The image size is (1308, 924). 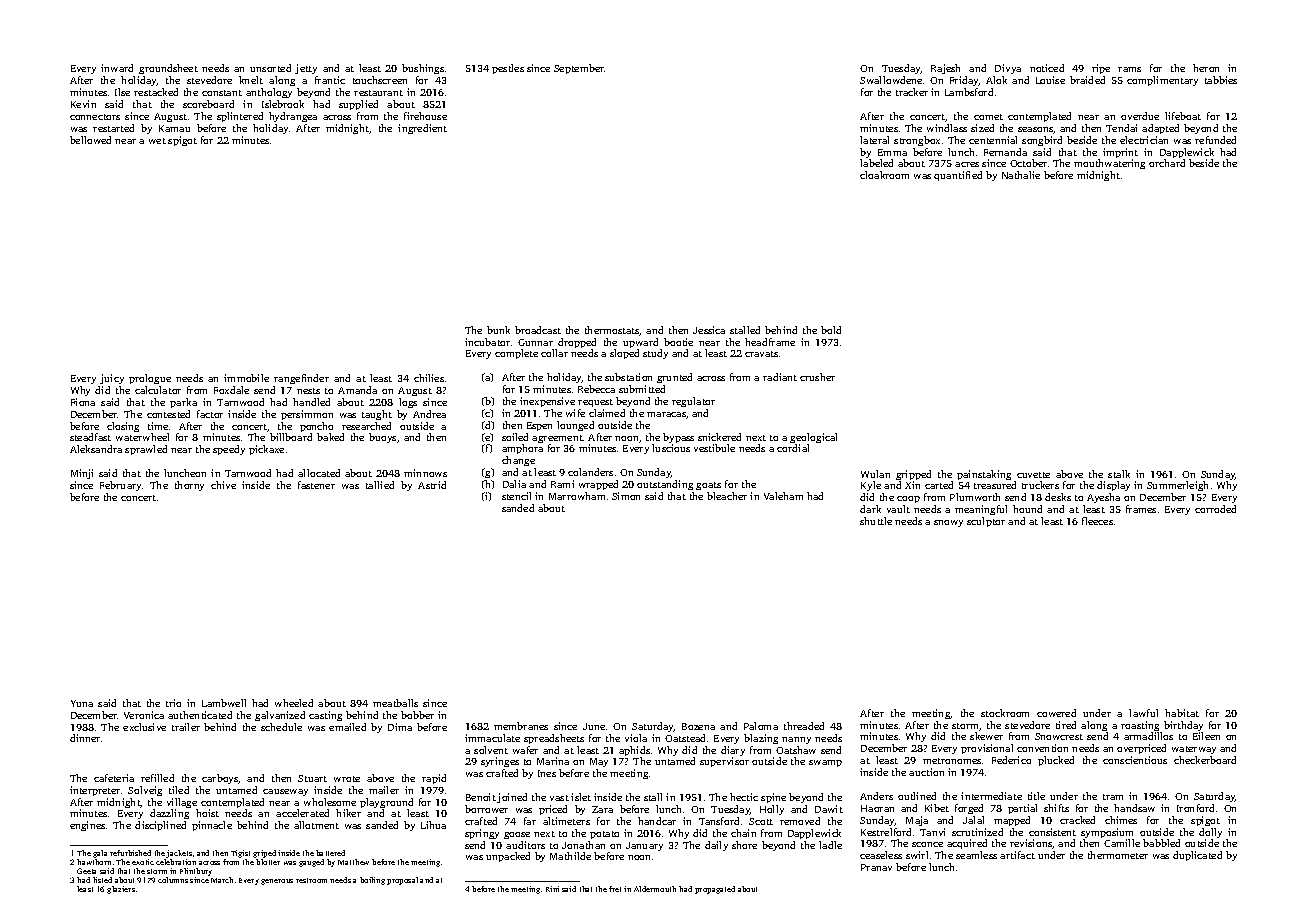 I want to click on Fiona, so click(x=83, y=402).
